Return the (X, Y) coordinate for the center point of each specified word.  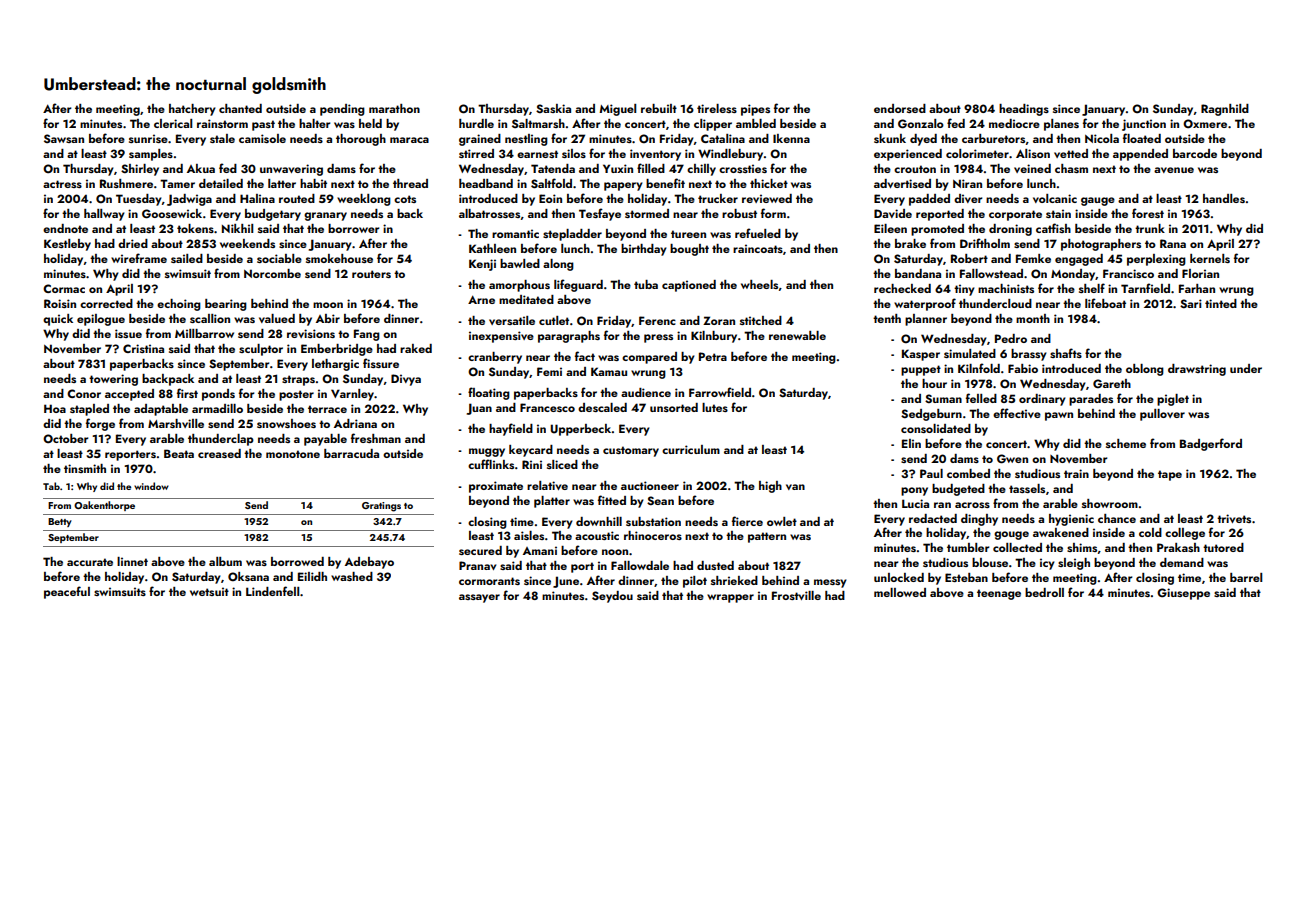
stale (222, 138)
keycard (531, 451)
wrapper (730, 598)
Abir (328, 318)
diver (968, 198)
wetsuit (209, 591)
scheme (1126, 443)
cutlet (554, 320)
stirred (476, 153)
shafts (1066, 353)
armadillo (217, 408)
